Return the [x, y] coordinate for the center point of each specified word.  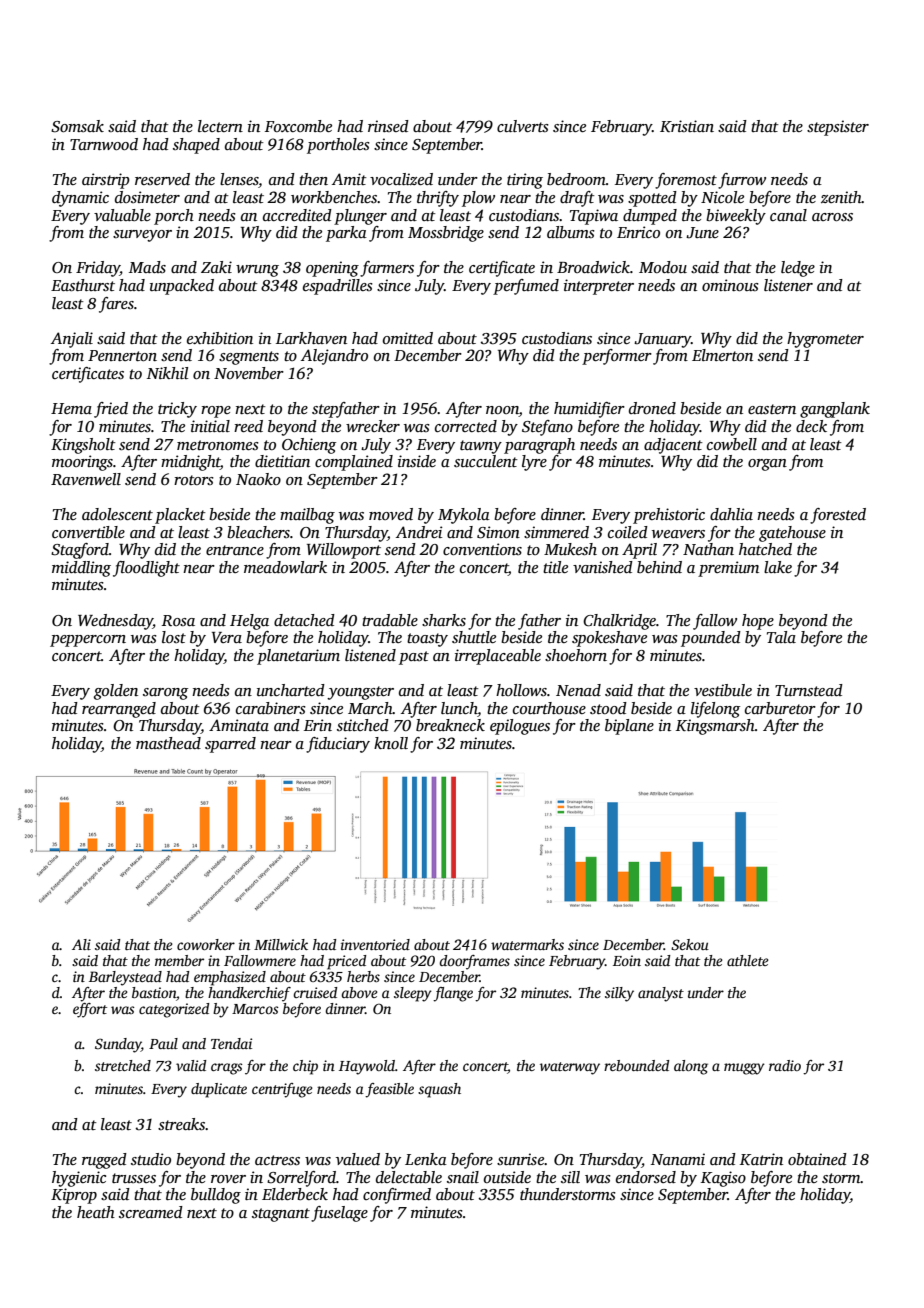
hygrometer [825, 340]
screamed [151, 1212]
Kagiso [723, 1179]
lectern [220, 126]
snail [463, 1177]
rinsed [388, 126]
